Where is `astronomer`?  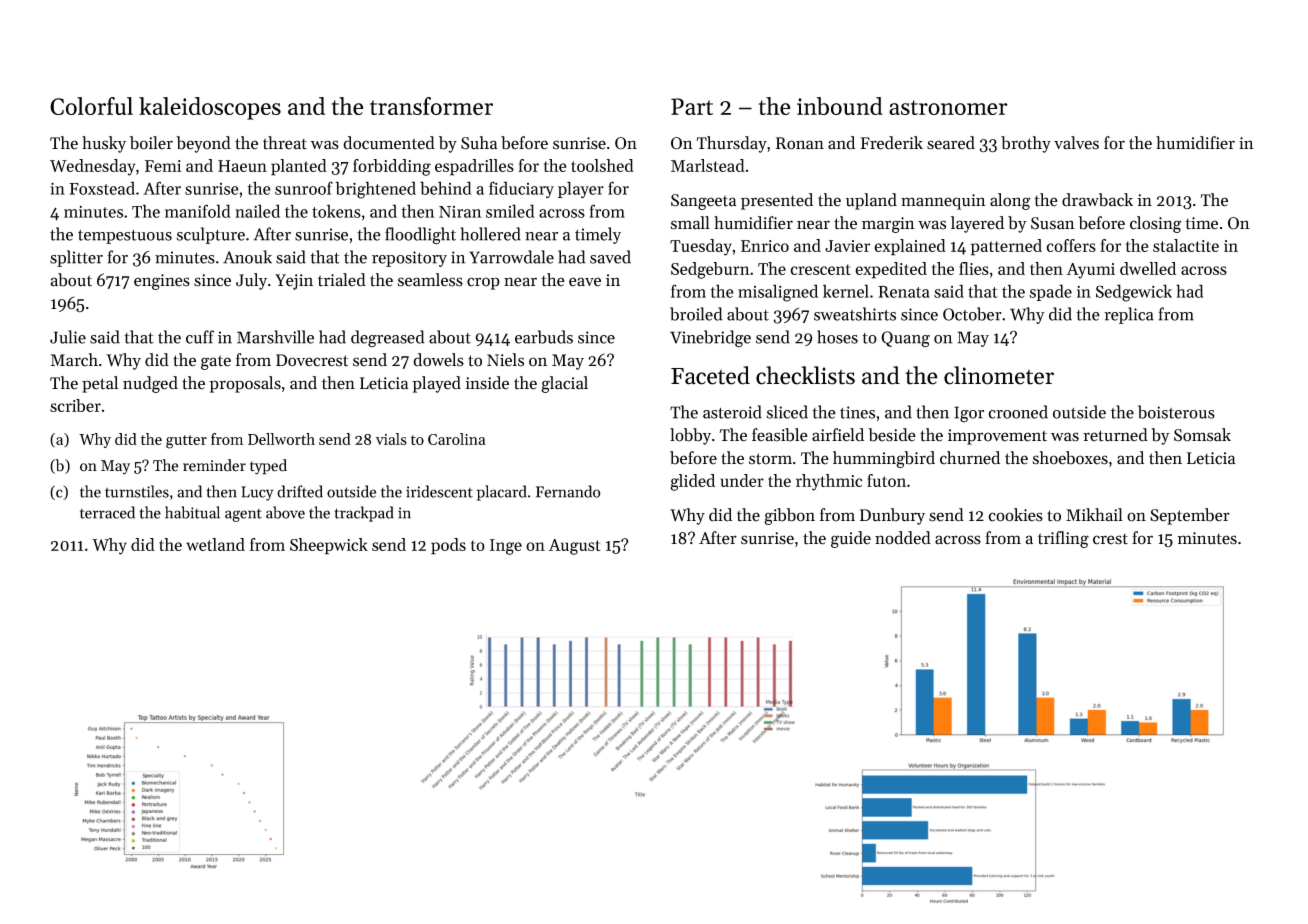 astronomer is located at coordinates (948, 107).
